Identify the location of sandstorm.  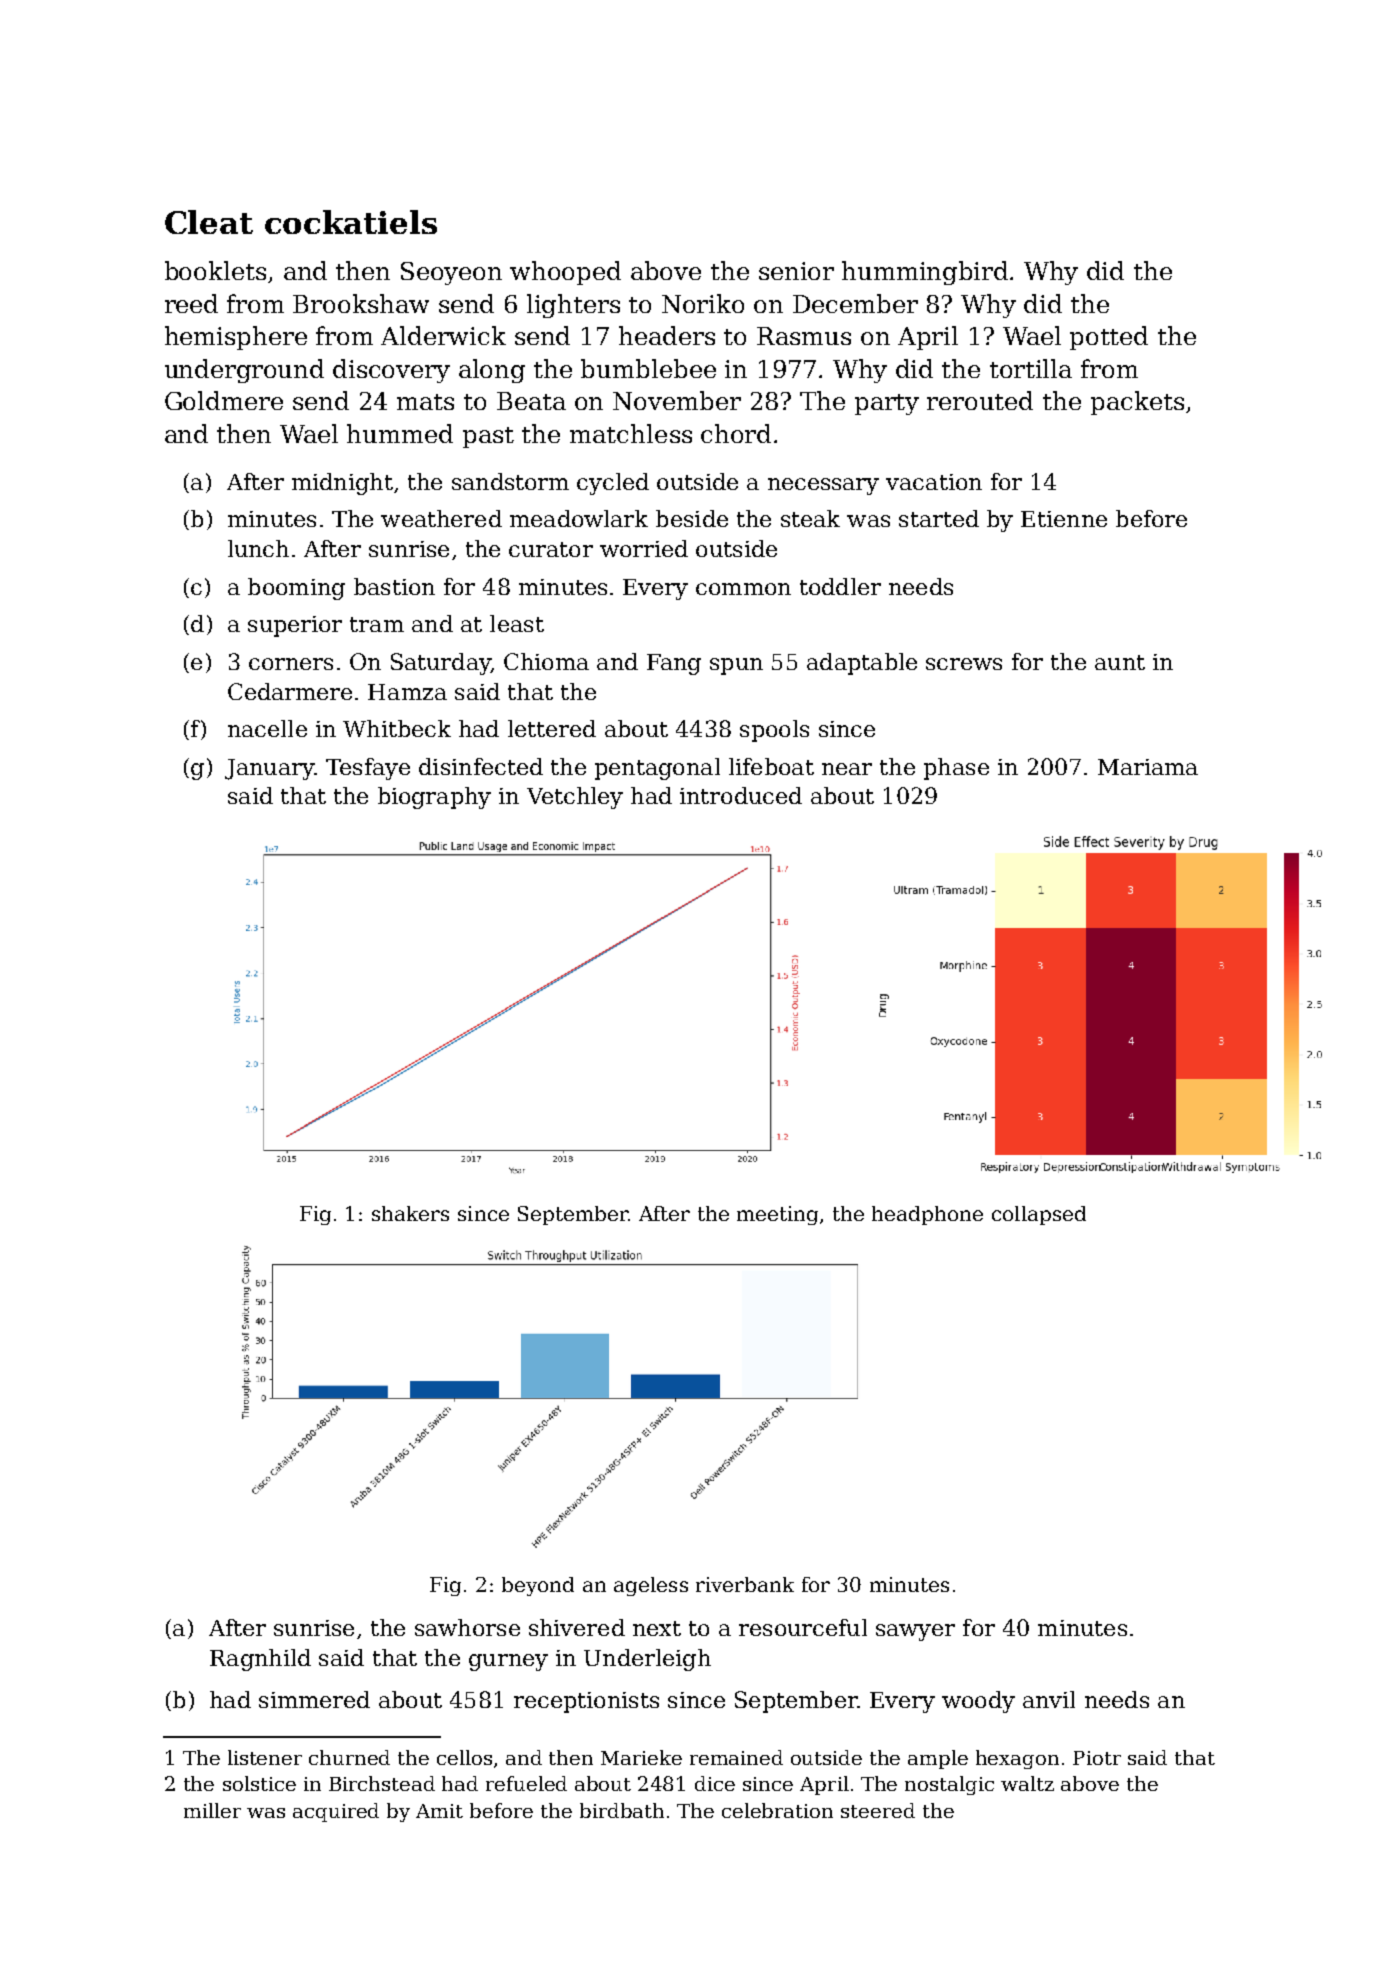
(510, 481).
